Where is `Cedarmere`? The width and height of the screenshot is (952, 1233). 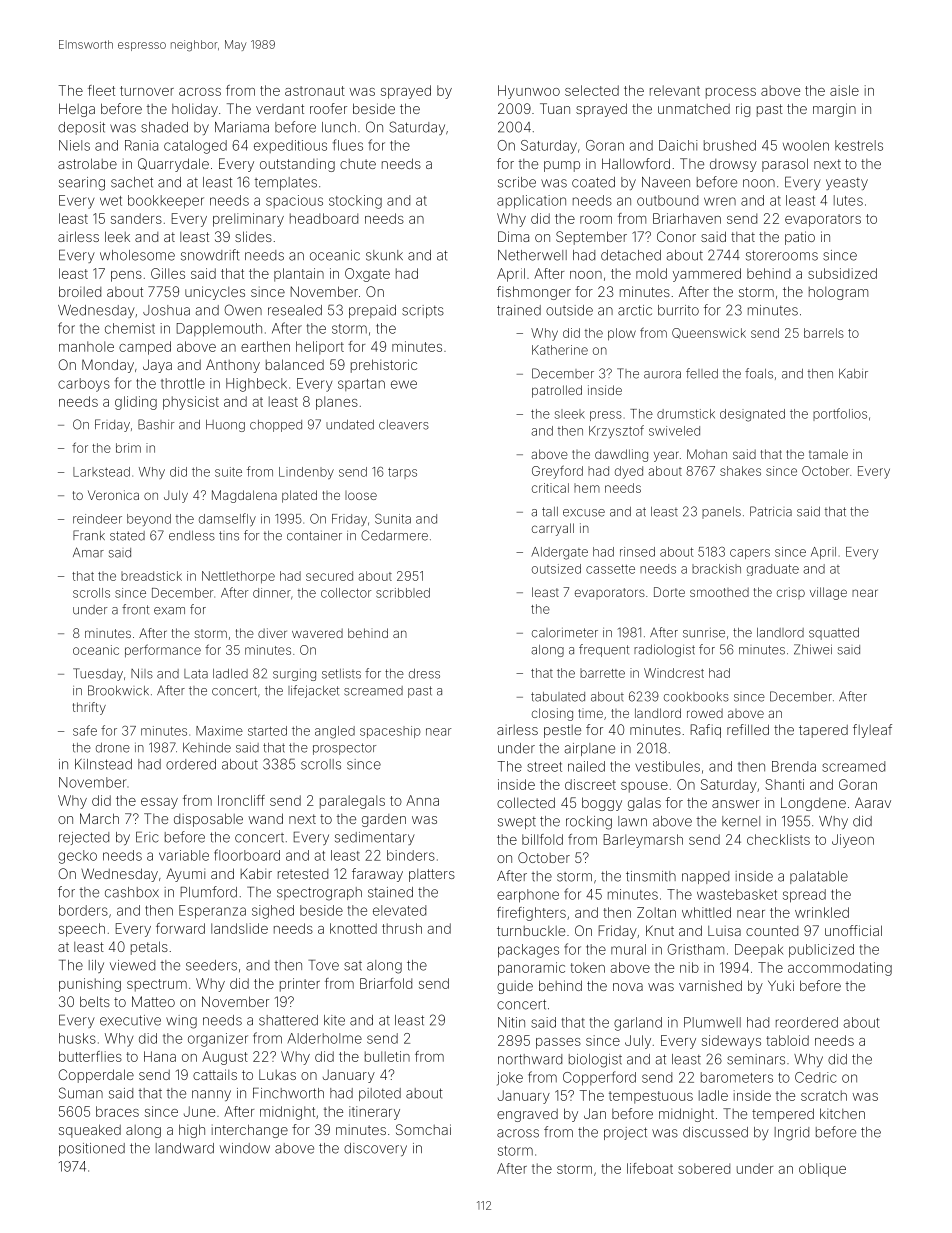 Cedarmere is located at coordinates (394, 535).
